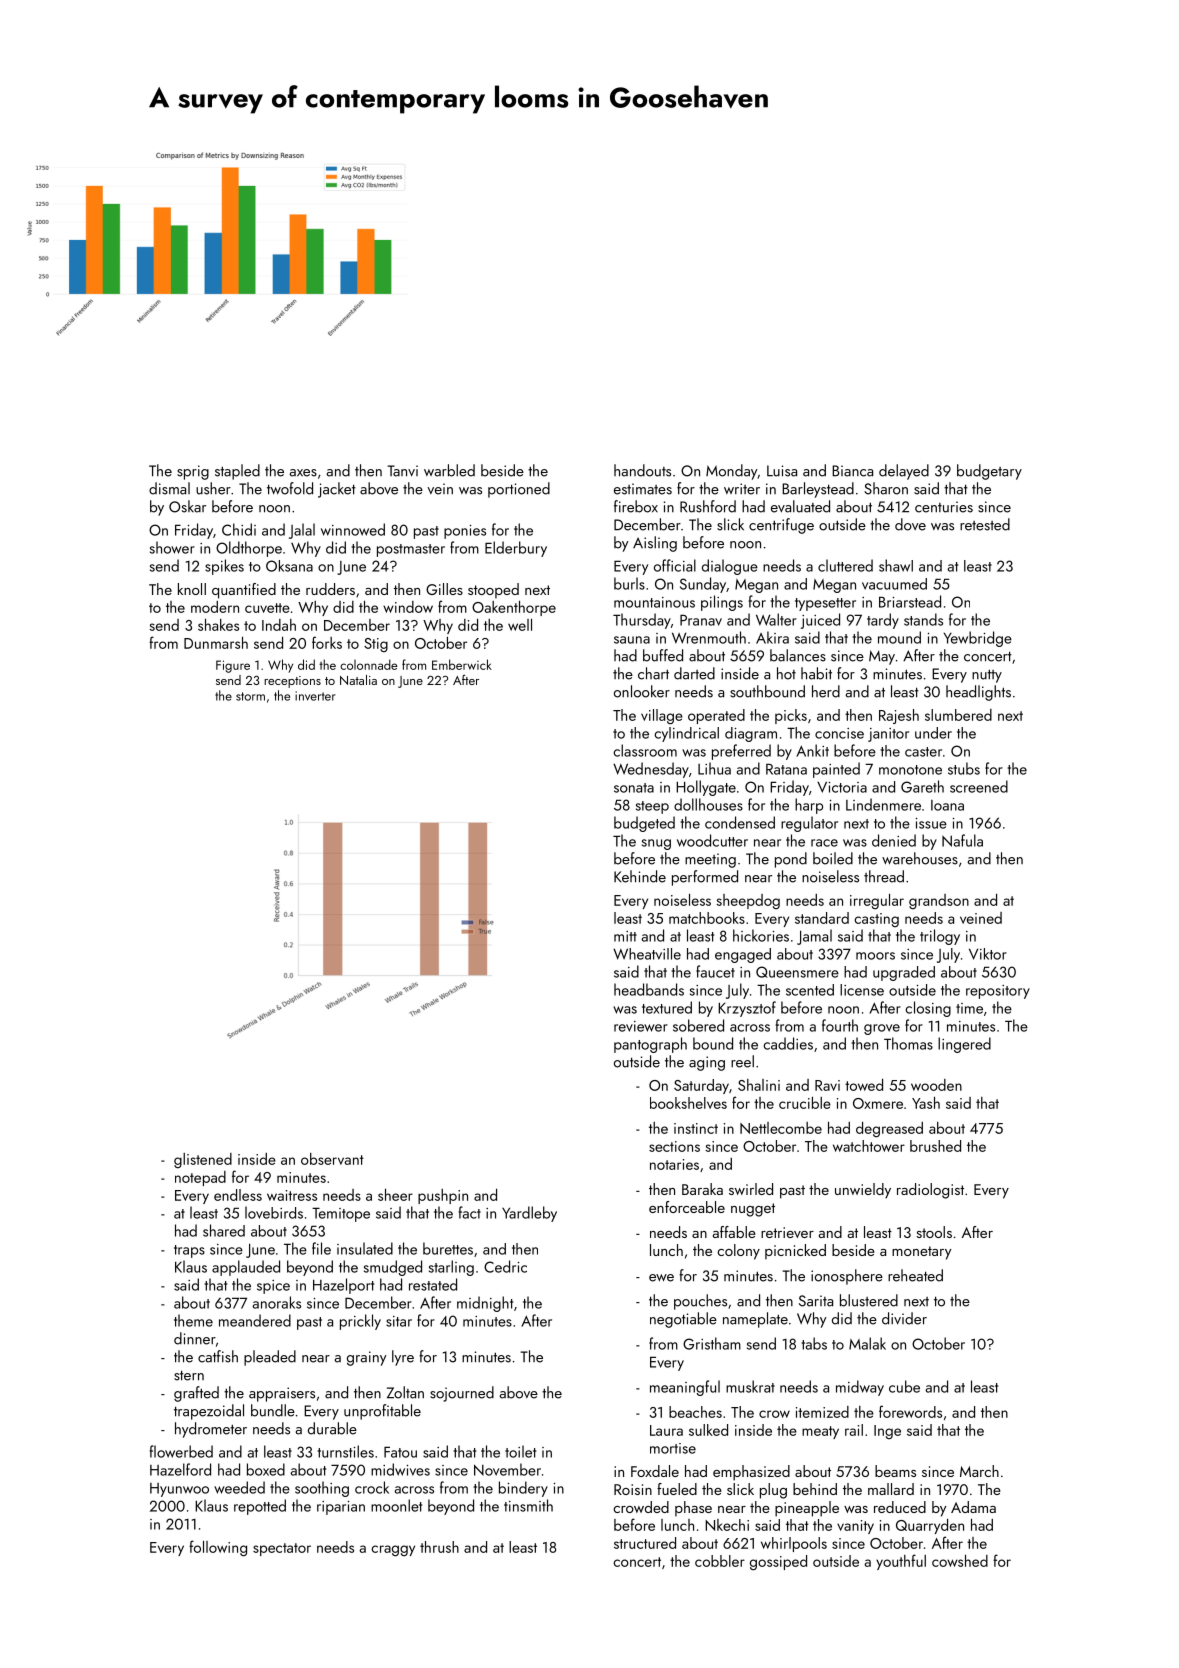  I want to click on Queensmere, so click(797, 972).
